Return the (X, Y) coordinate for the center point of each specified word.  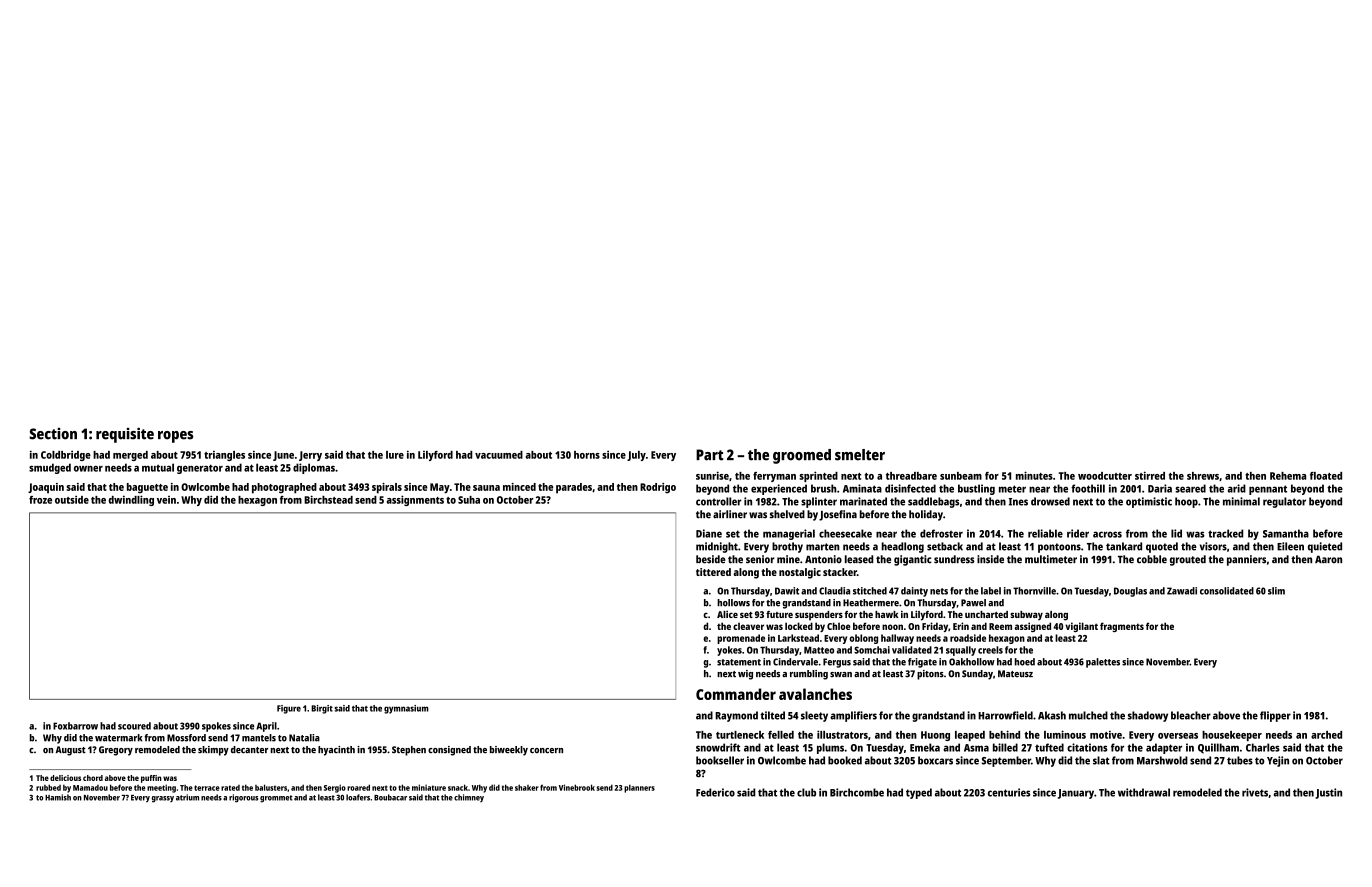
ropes (175, 437)
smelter (860, 455)
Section (53, 434)
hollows (733, 603)
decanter (249, 750)
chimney (469, 798)
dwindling (131, 500)
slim (1276, 591)
